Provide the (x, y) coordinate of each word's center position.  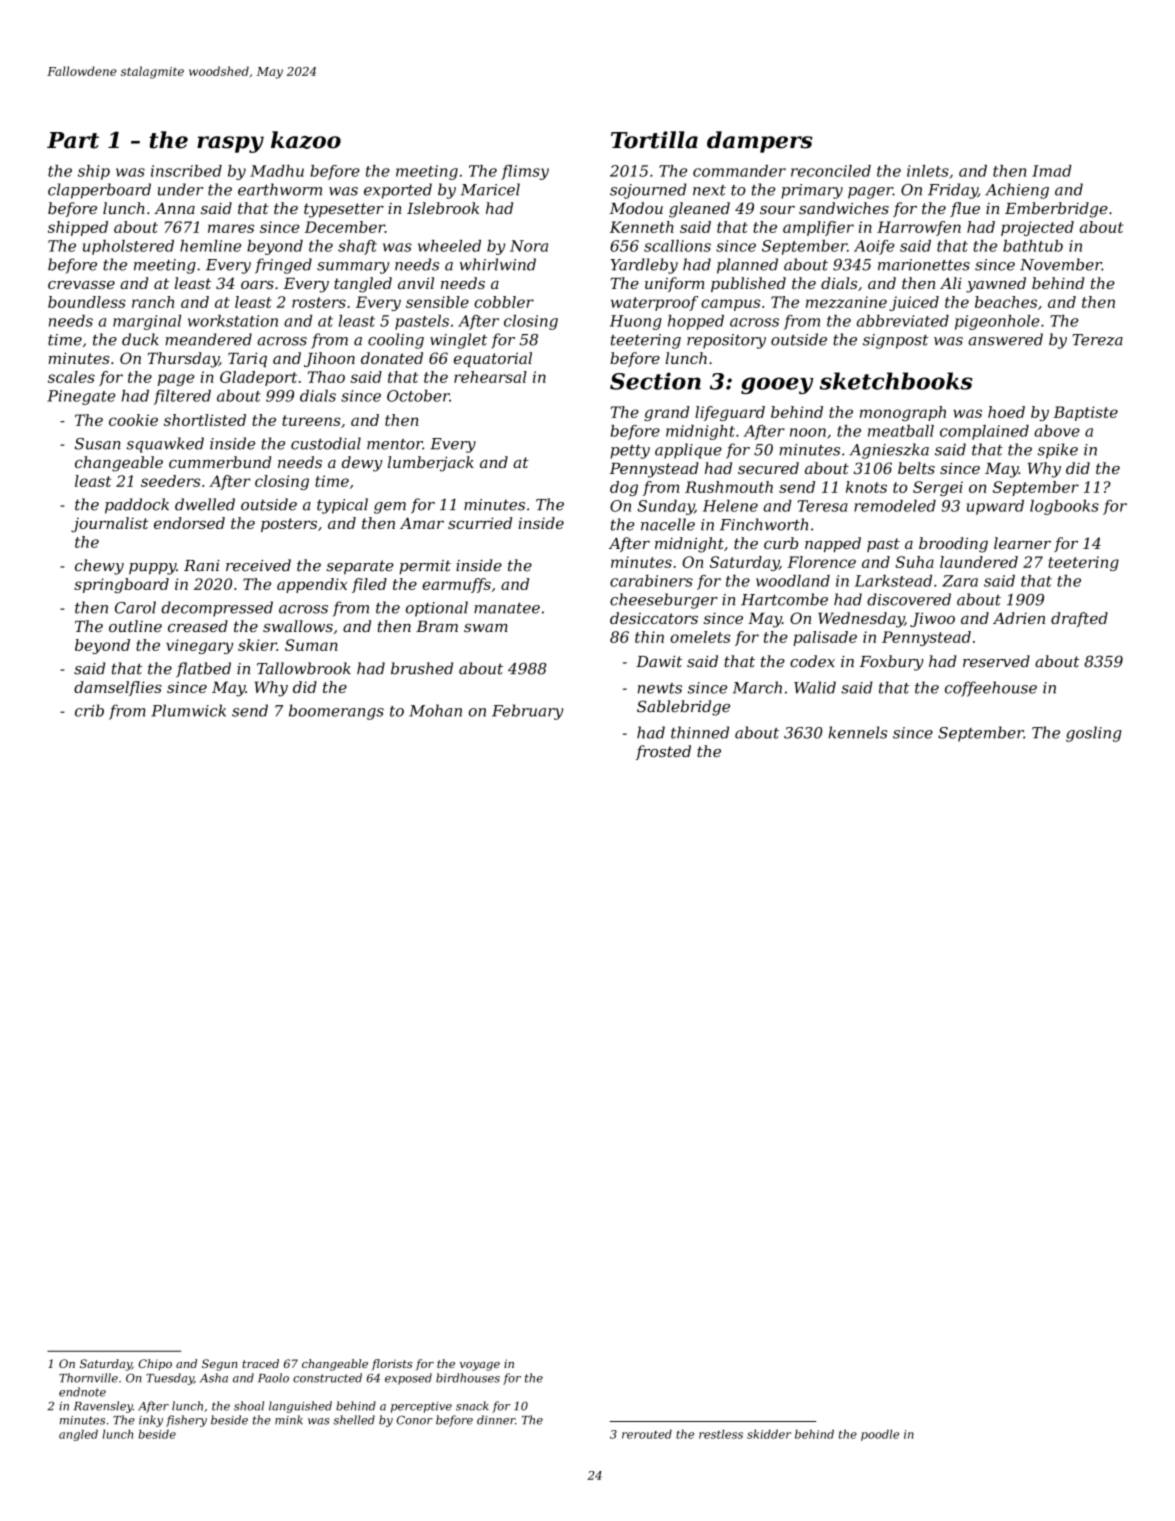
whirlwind (498, 264)
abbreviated (903, 321)
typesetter (344, 210)
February (527, 712)
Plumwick (188, 710)
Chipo (155, 1365)
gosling (1094, 734)
